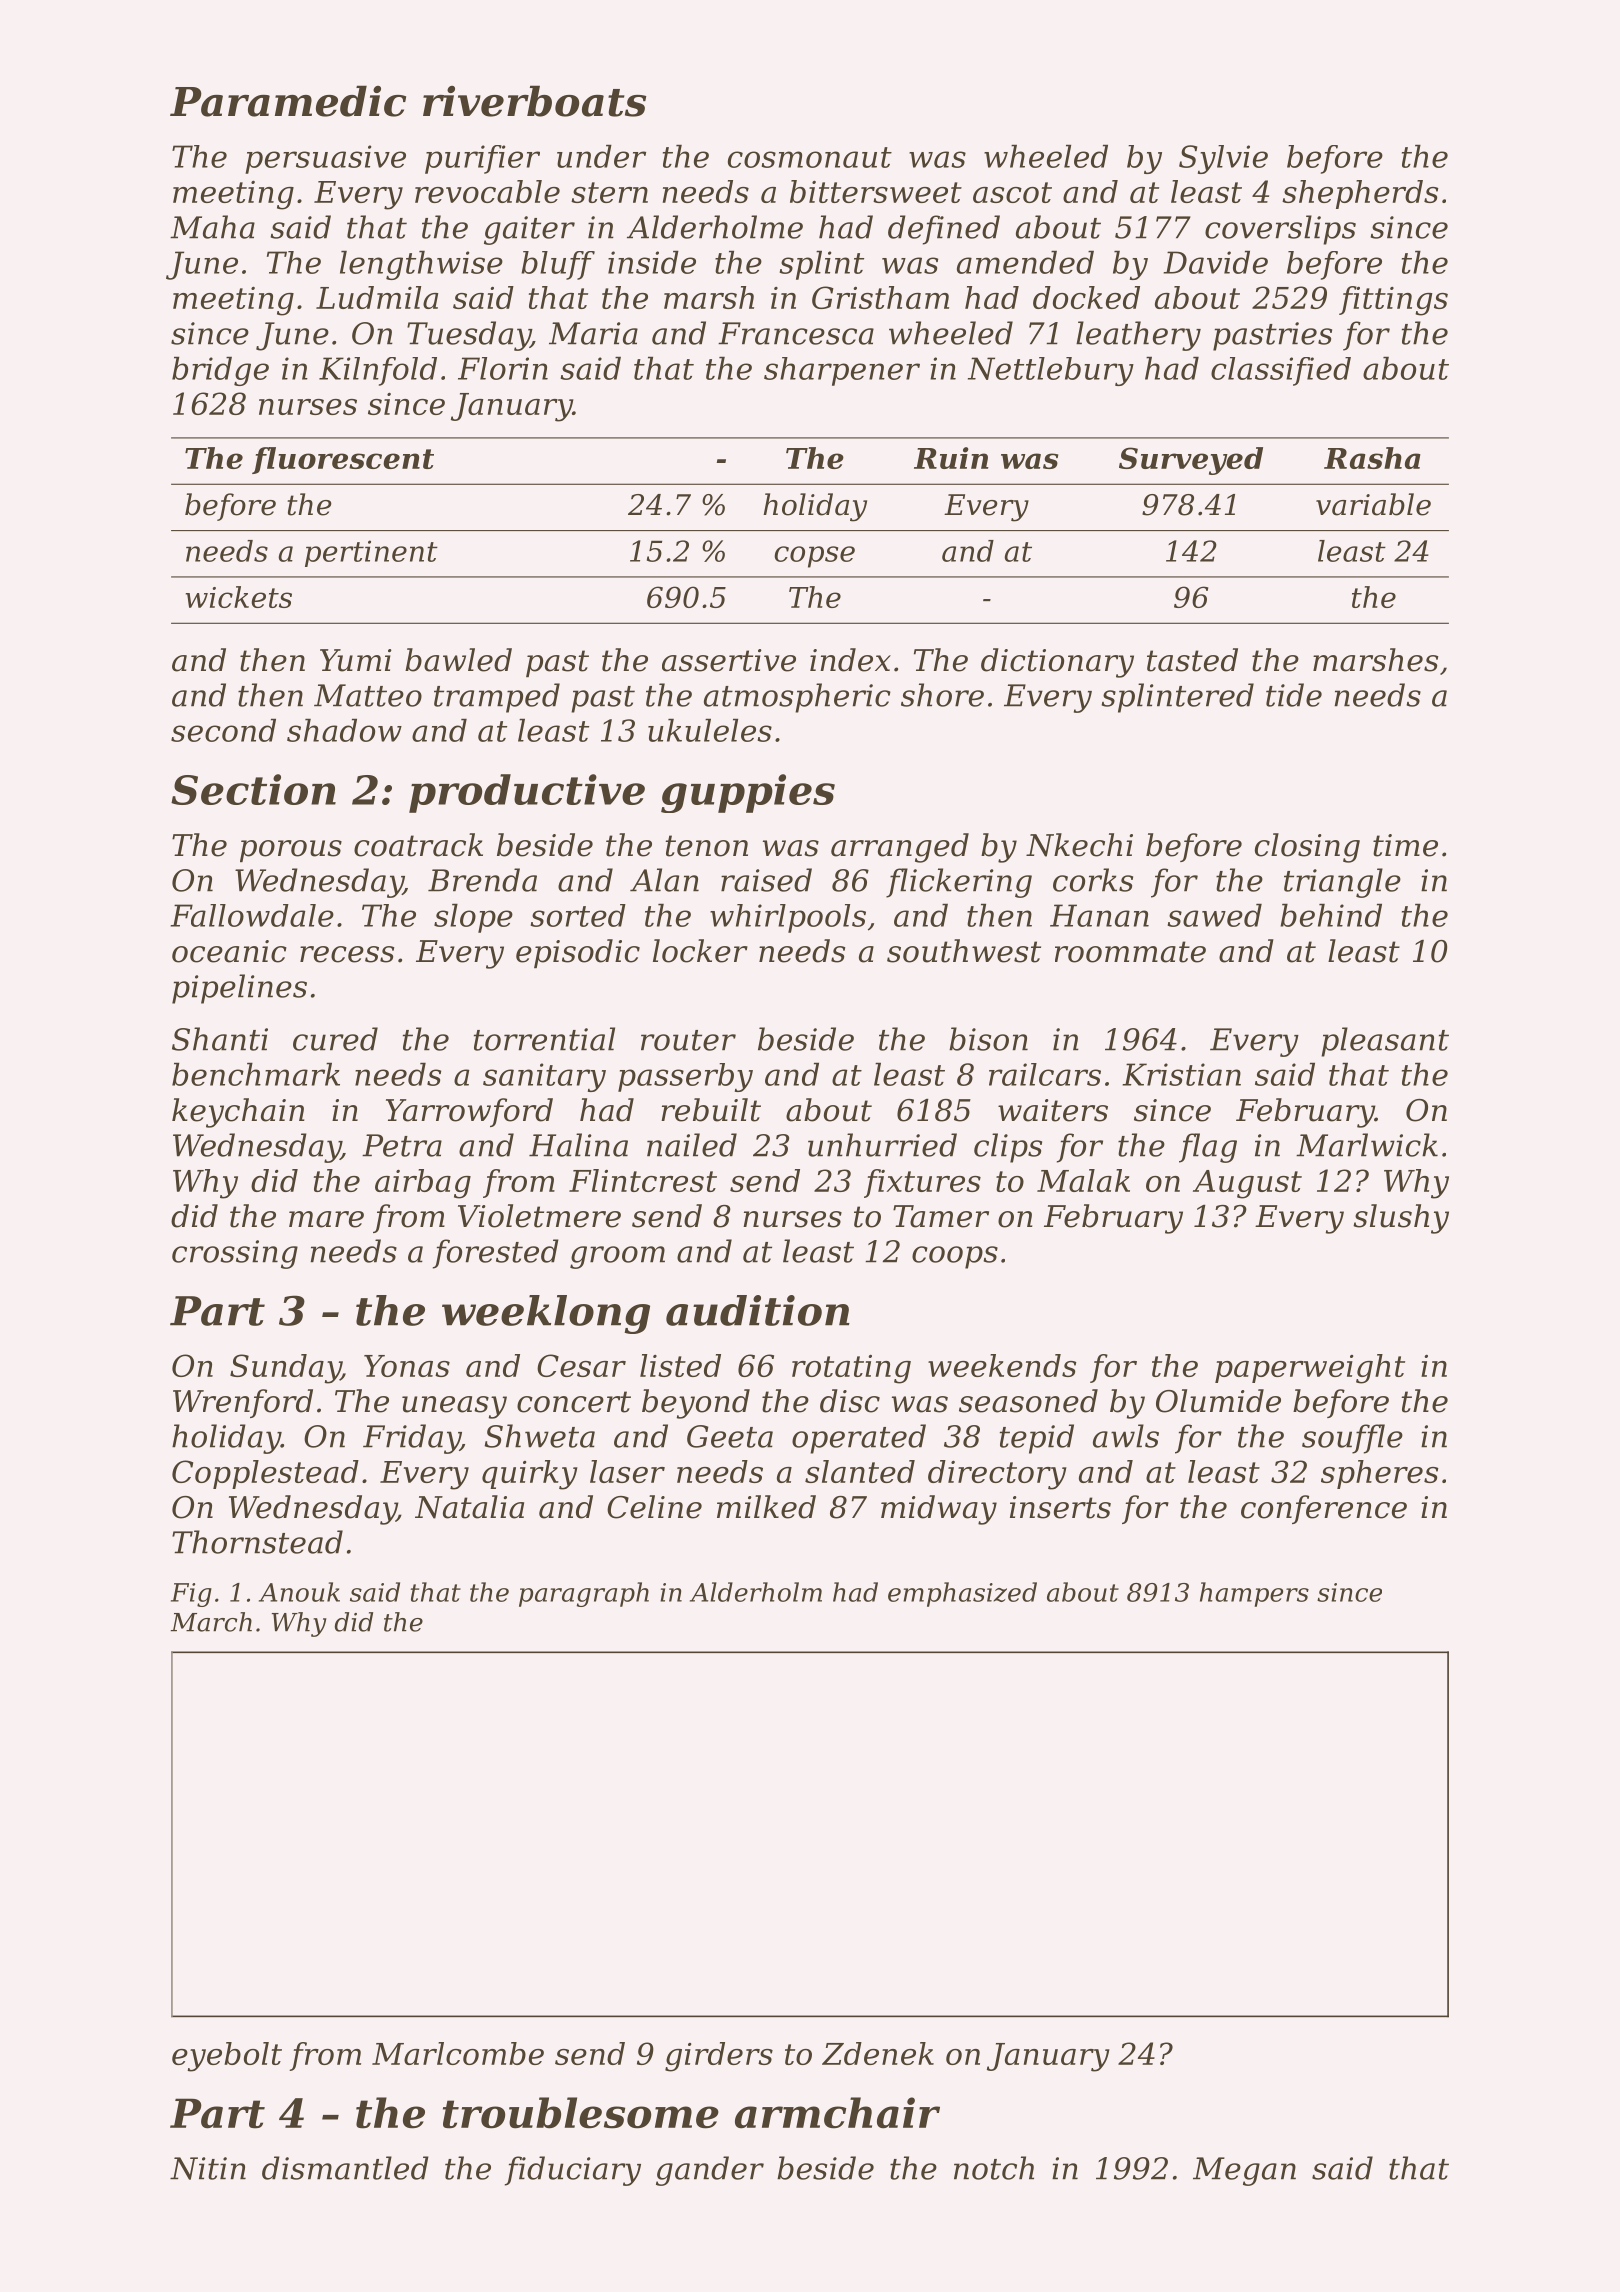  I want to click on paragraph, so click(584, 1594).
